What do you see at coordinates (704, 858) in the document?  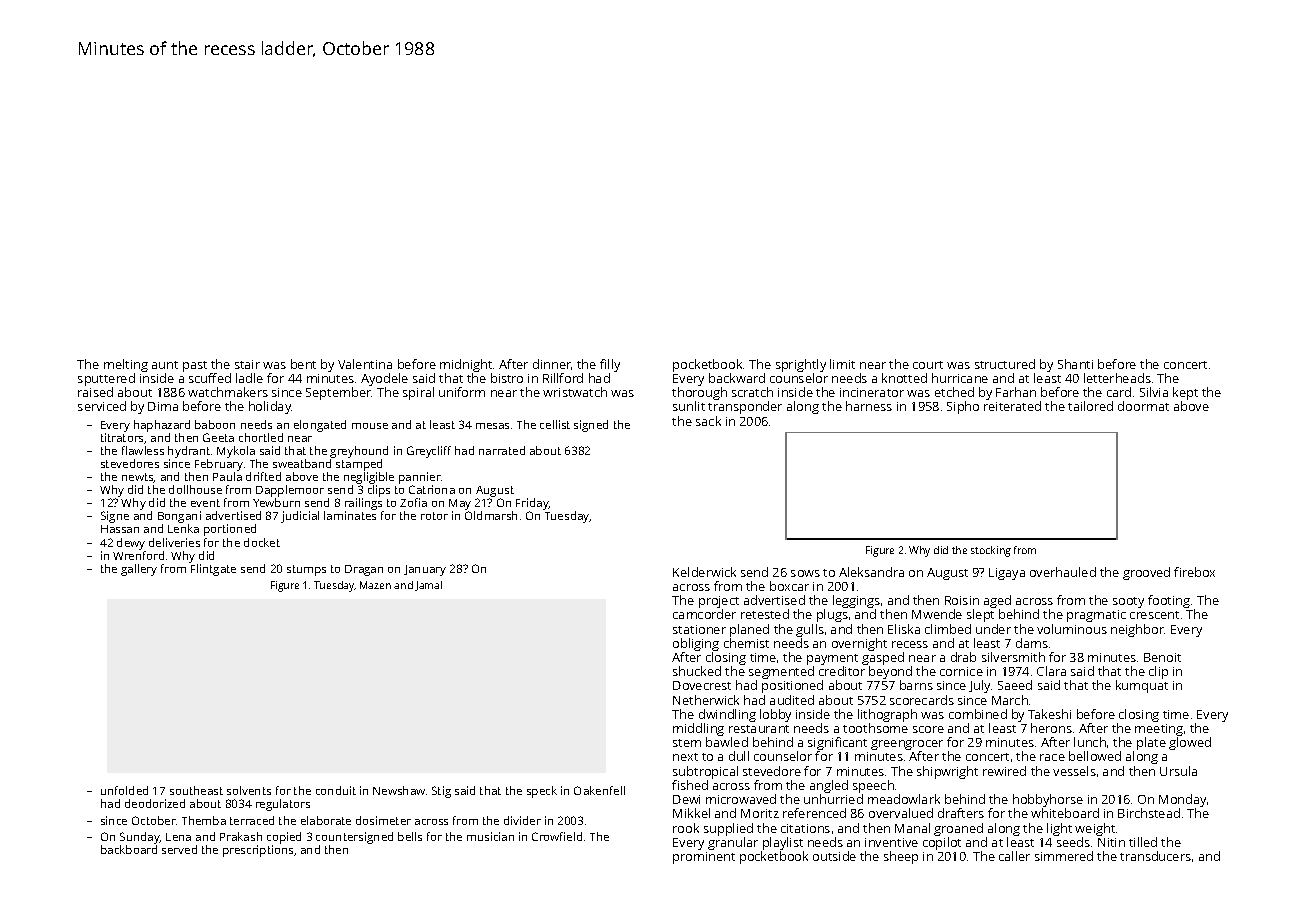 I see `prominent` at bounding box center [704, 858].
